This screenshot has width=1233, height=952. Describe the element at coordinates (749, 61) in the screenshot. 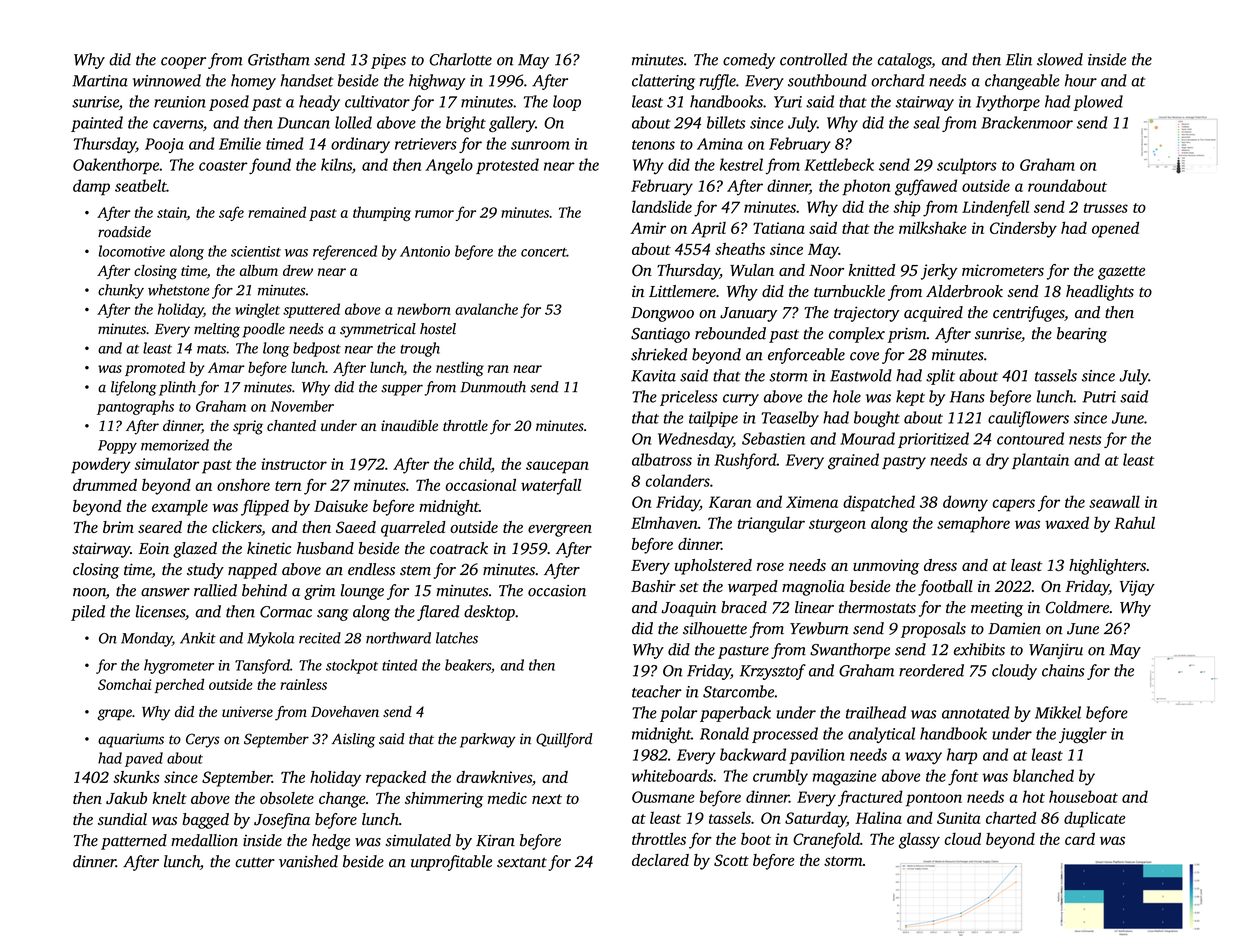

I see `comedy` at that location.
